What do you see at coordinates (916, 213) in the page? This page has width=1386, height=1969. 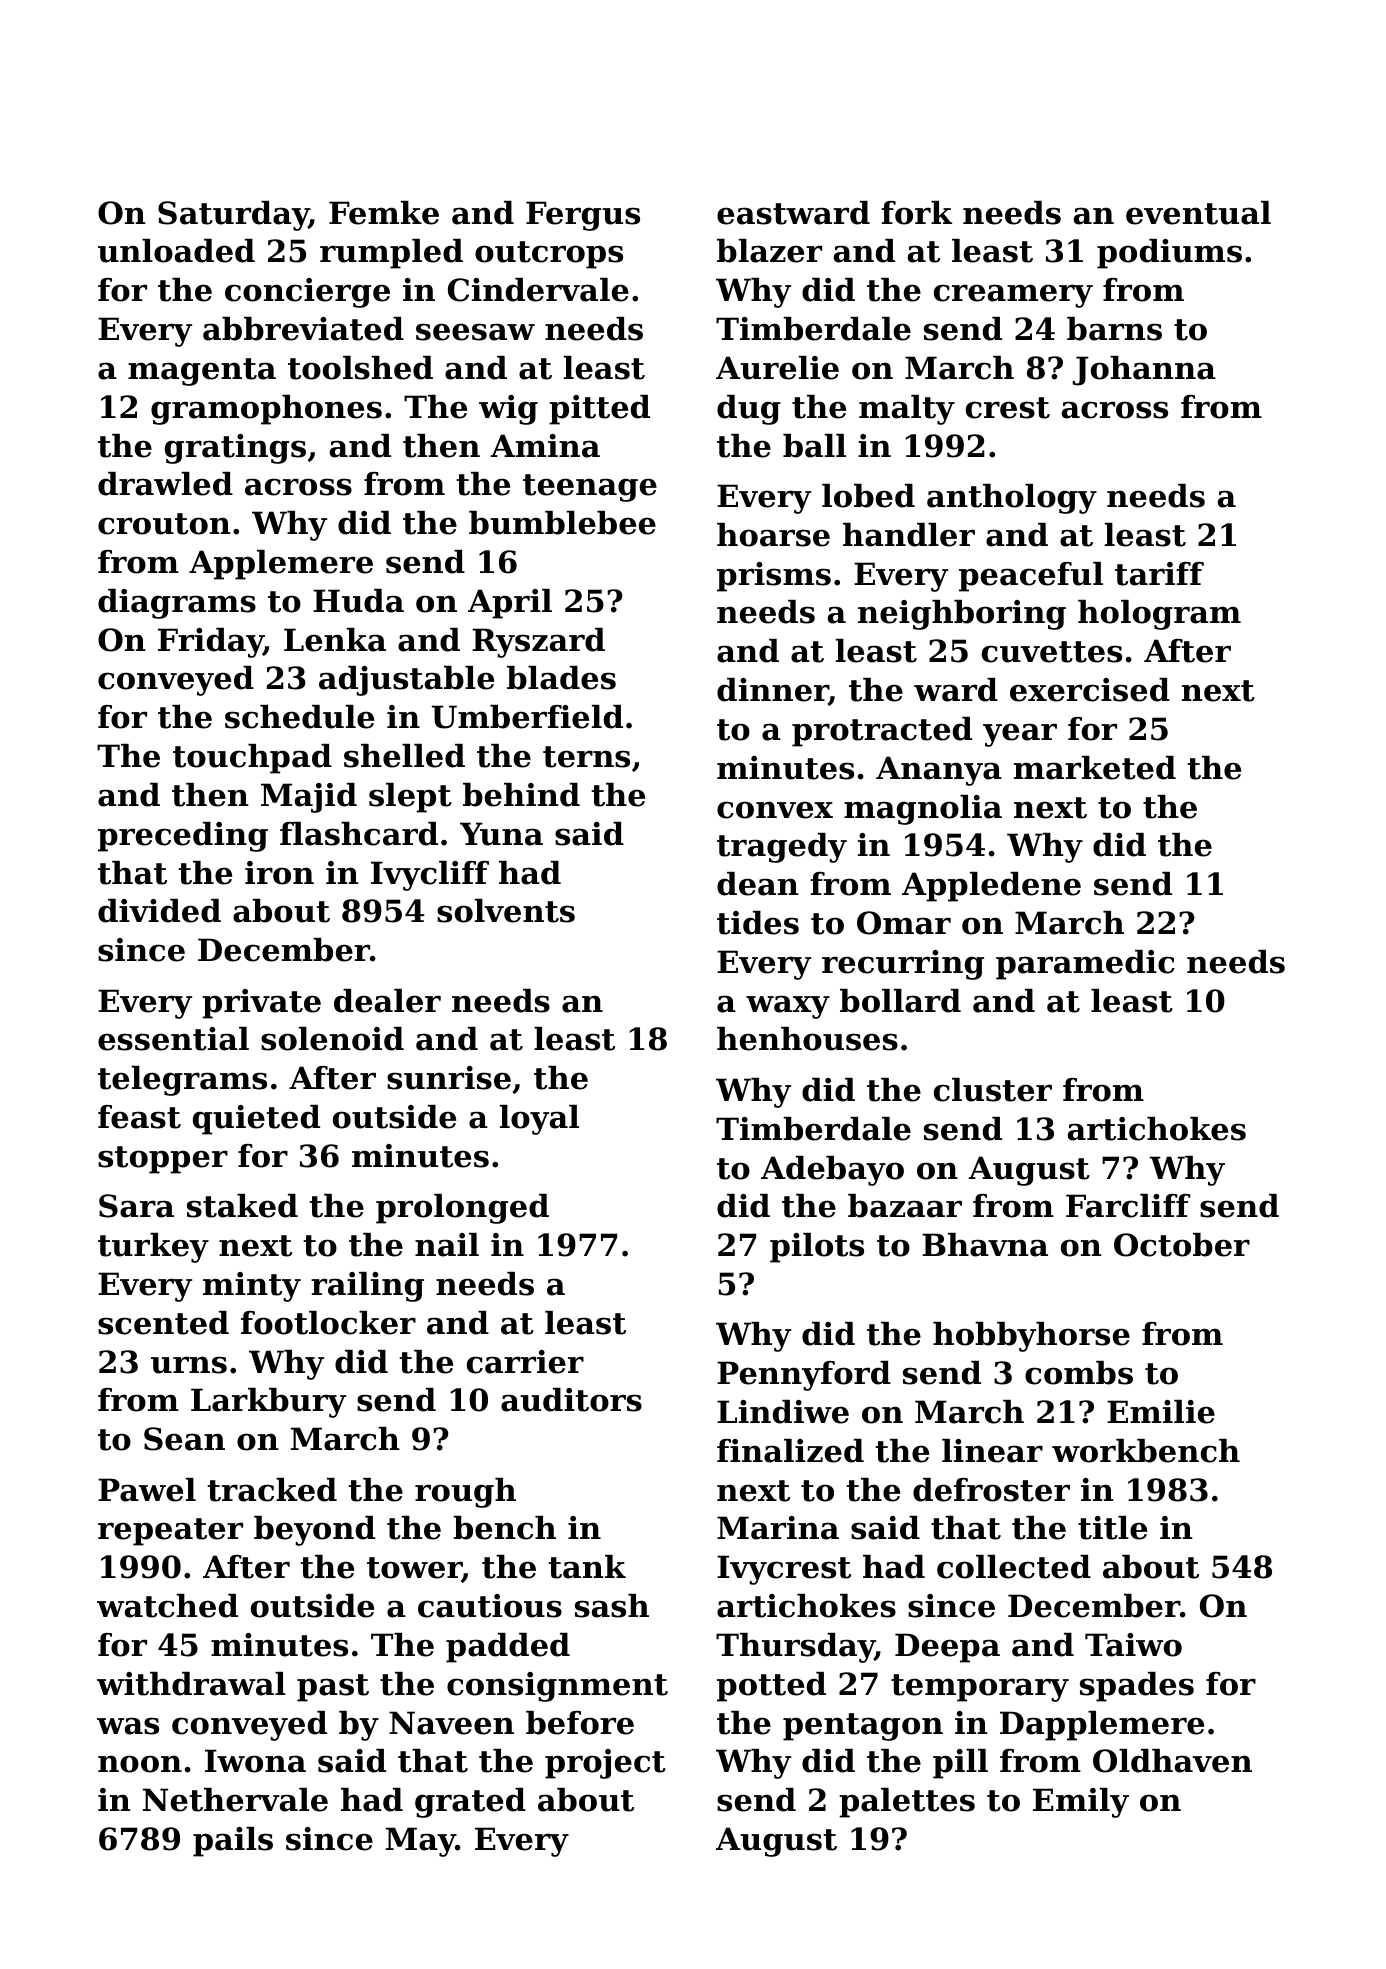 I see `fork` at bounding box center [916, 213].
